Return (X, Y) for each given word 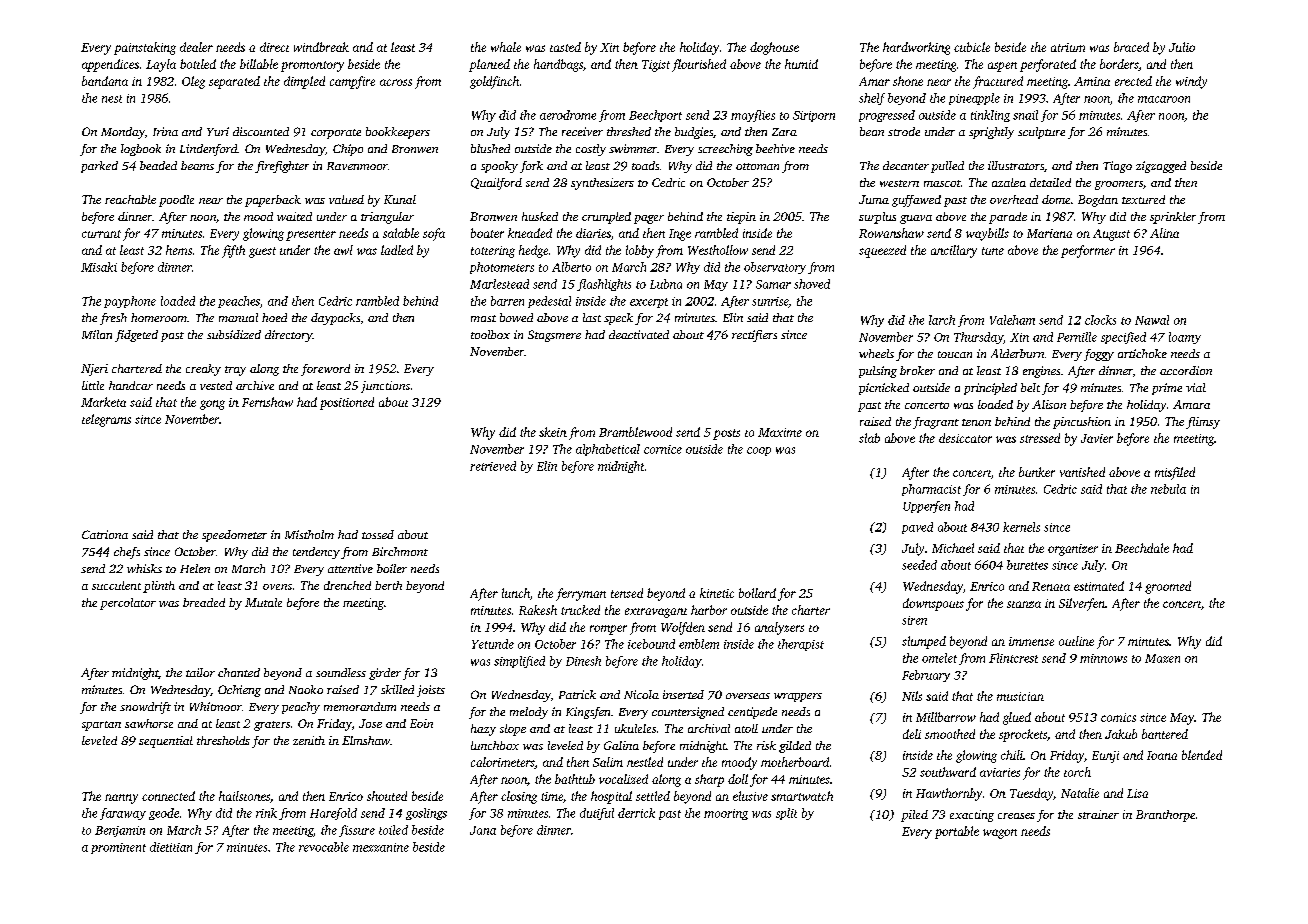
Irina (165, 131)
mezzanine (381, 847)
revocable (324, 847)
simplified (519, 662)
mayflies (753, 116)
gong (212, 405)
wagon (1000, 834)
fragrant (936, 423)
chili (1012, 755)
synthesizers (602, 184)
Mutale (263, 602)
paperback (273, 201)
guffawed (916, 201)
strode (904, 131)
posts (726, 434)
